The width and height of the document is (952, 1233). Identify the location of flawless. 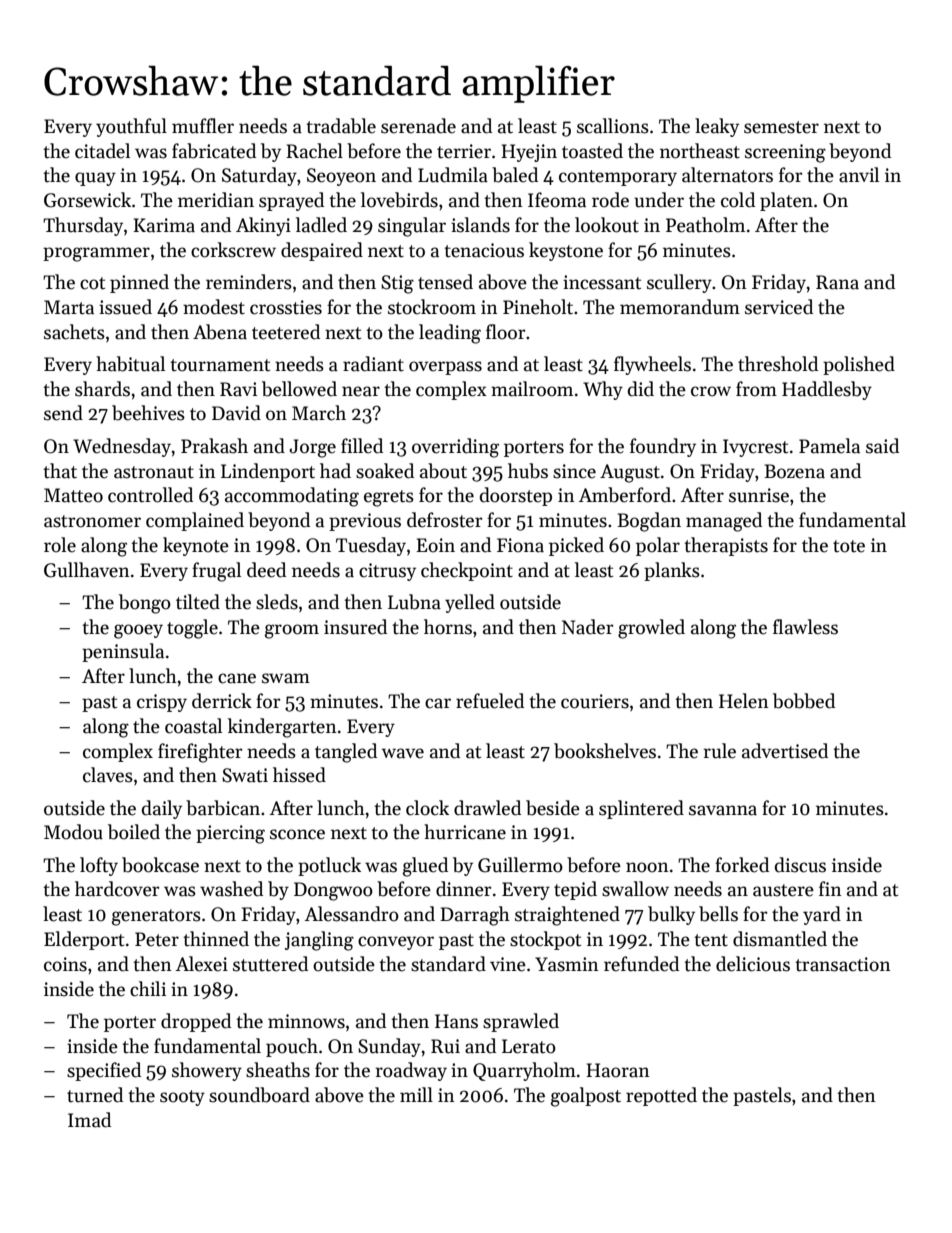
(805, 627).
